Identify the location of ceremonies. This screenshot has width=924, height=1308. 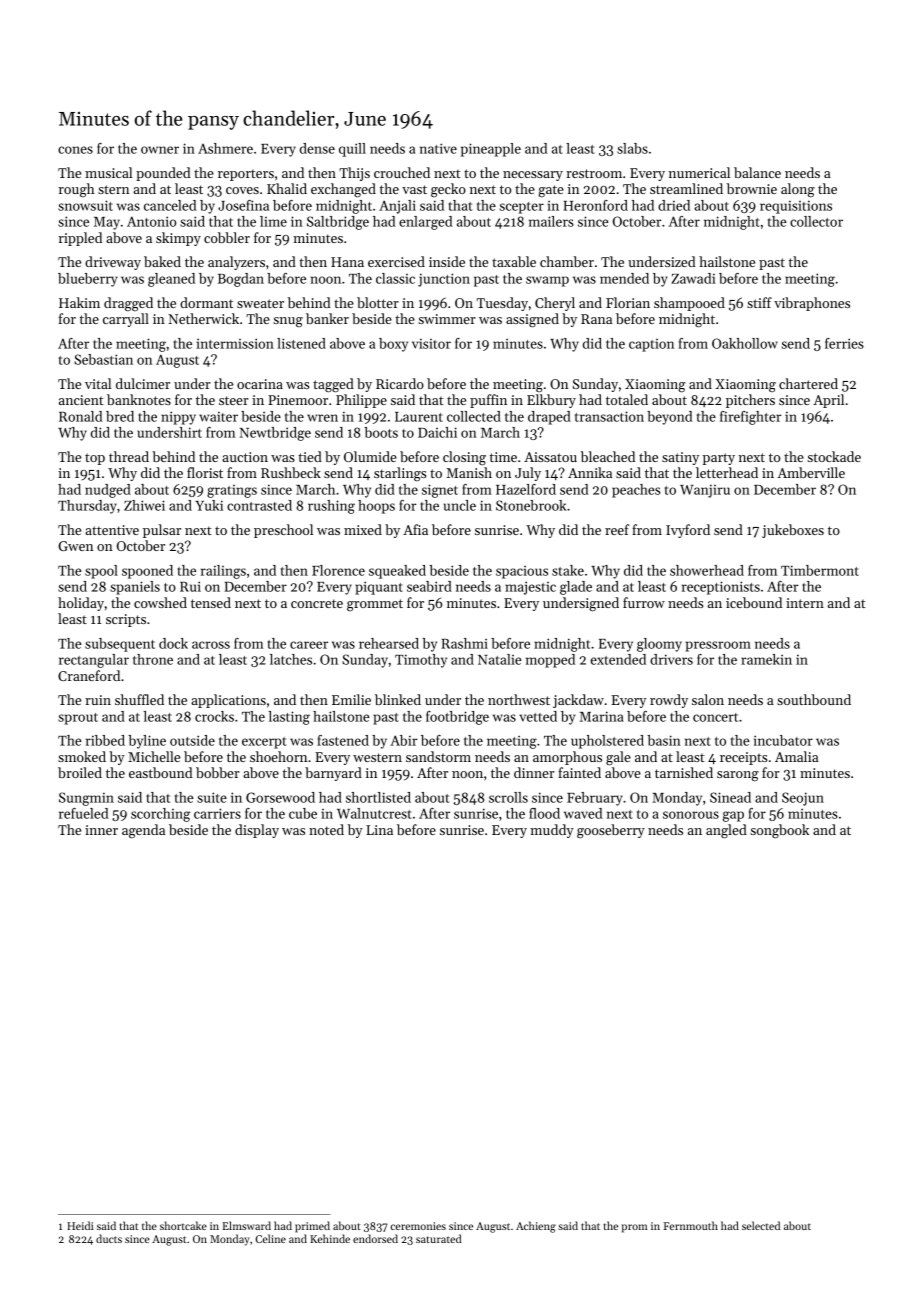
(418, 1226).
